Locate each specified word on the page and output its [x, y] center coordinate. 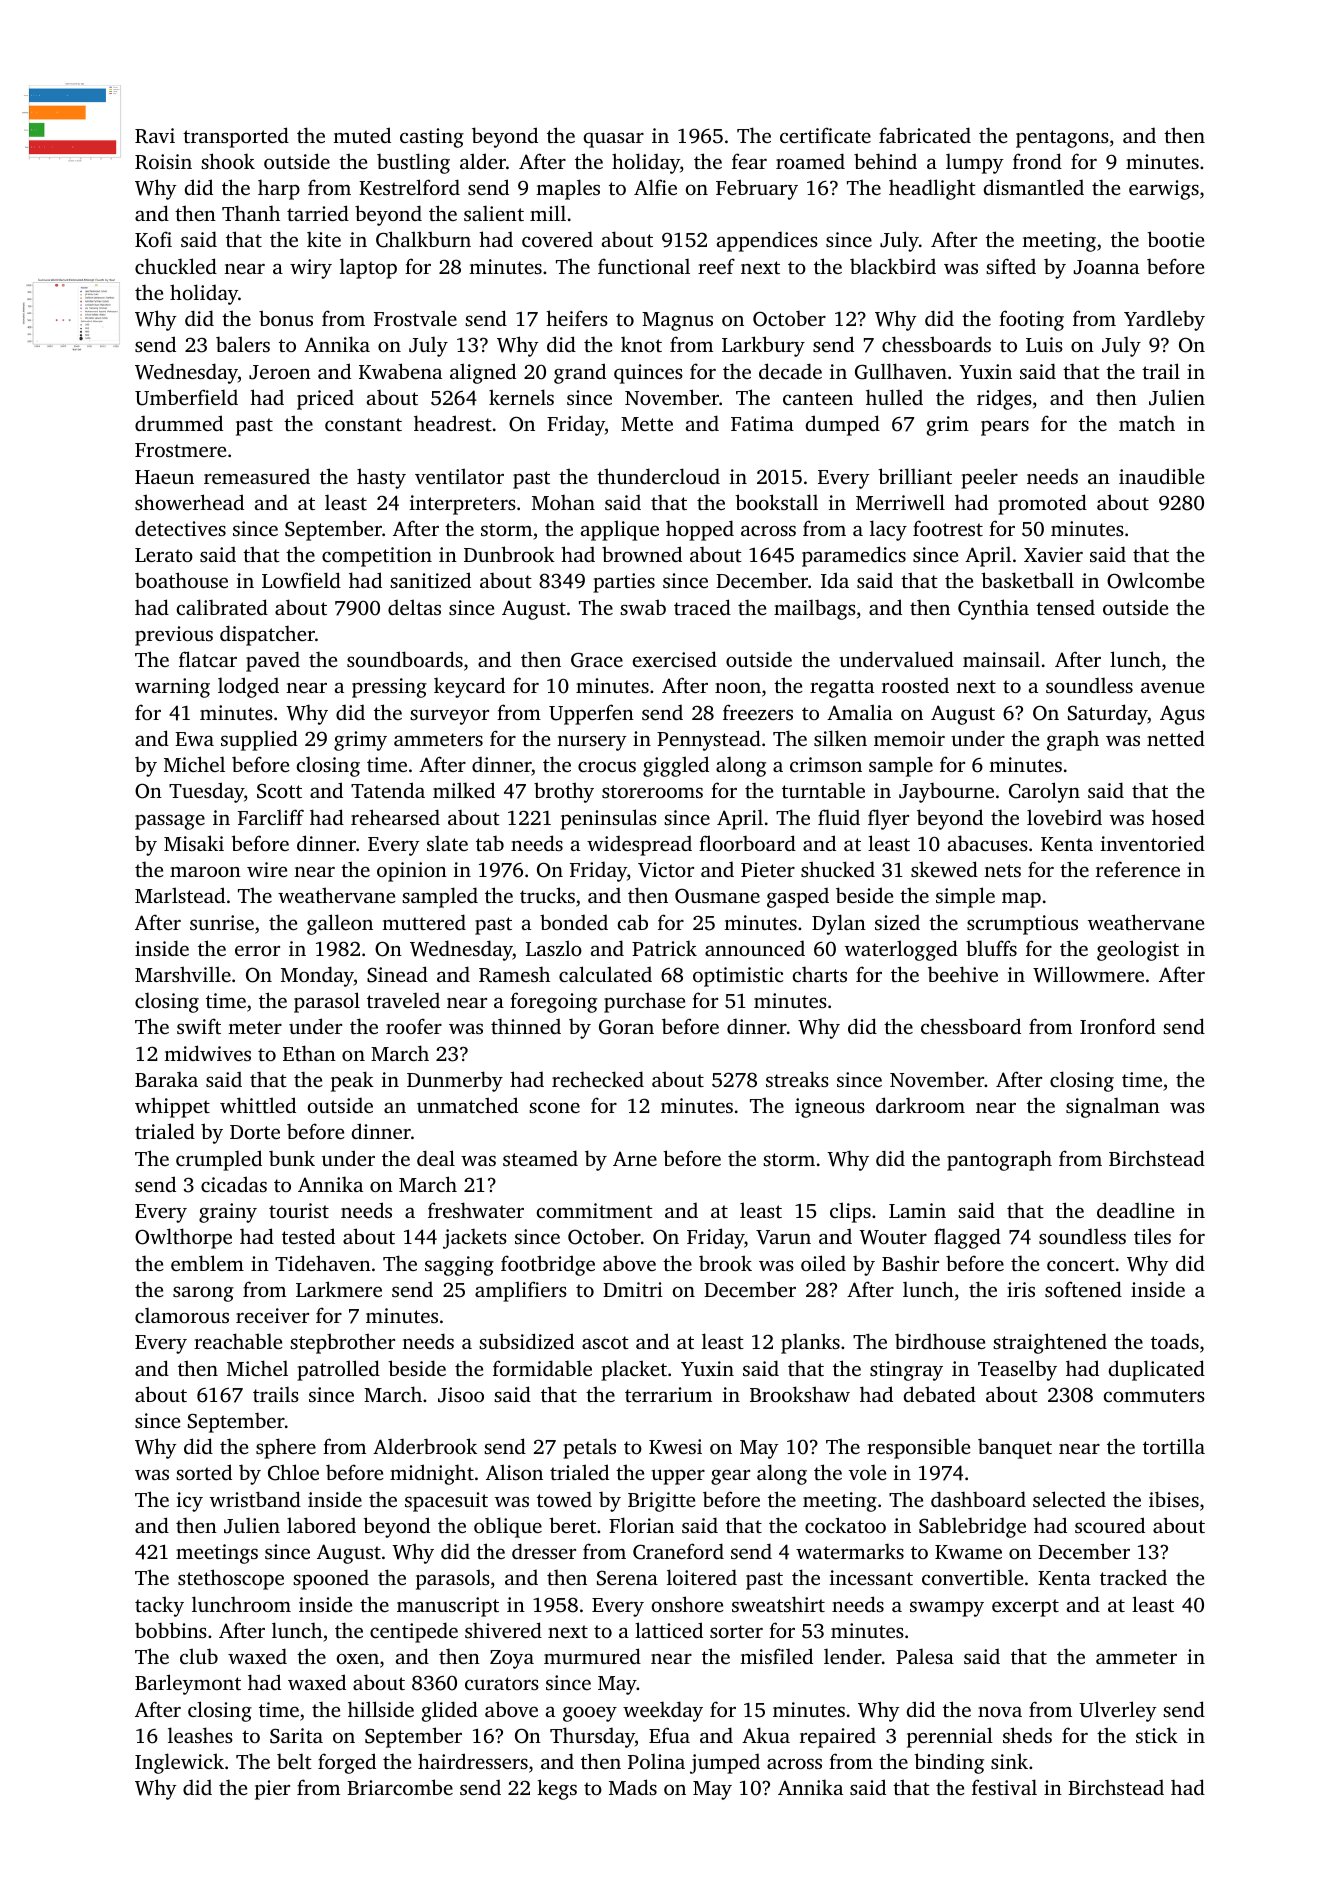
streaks [797, 1079]
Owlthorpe [183, 1238]
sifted [1011, 266]
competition [377, 557]
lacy [888, 530]
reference [1138, 869]
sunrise [222, 922]
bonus [286, 318]
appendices [767, 241]
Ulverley [1118, 1711]
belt [294, 1761]
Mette [647, 424]
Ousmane [717, 896]
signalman [1113, 1107]
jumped [725, 1763]
